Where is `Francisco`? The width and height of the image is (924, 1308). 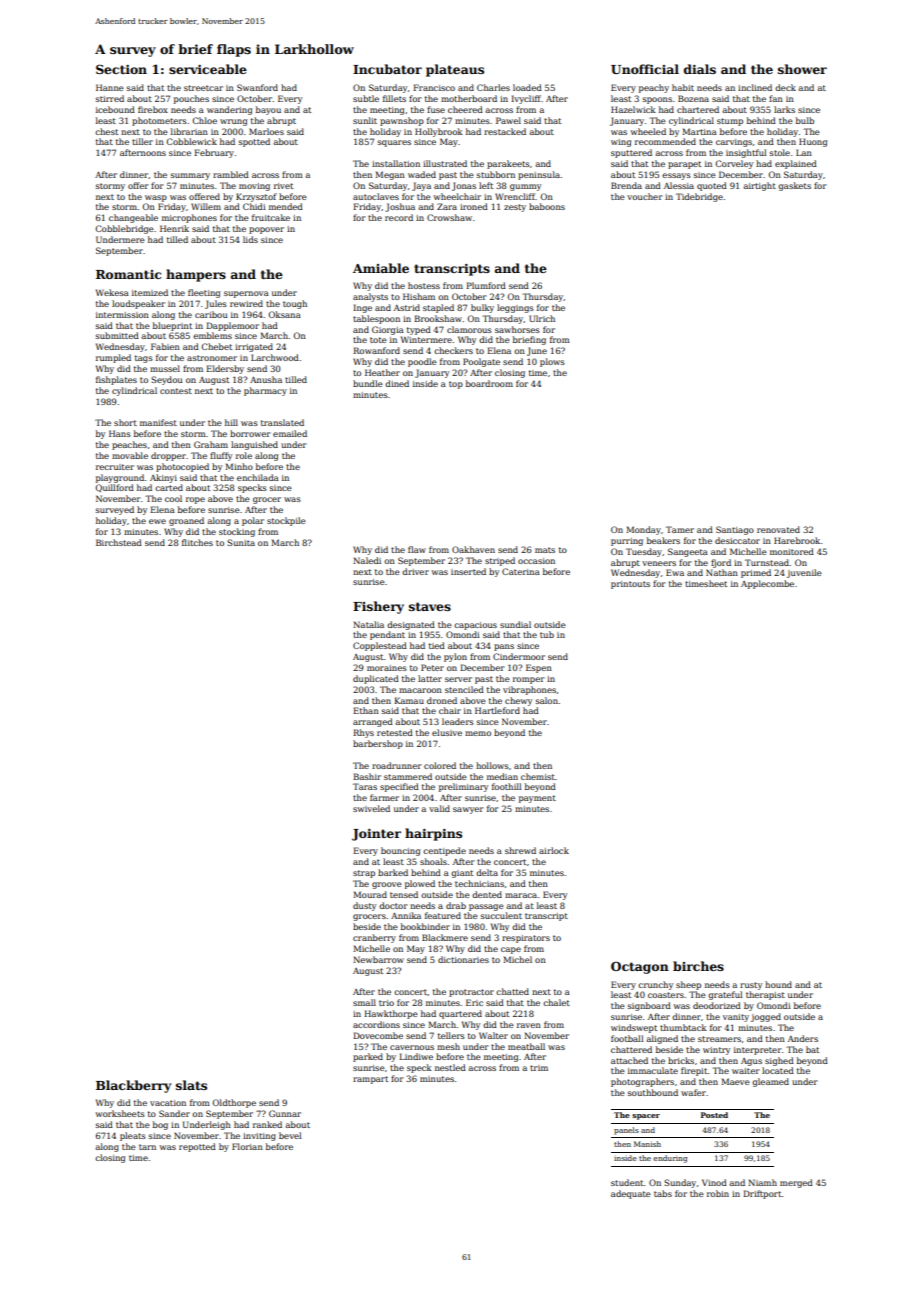
Francisco is located at coordinates (434, 87).
